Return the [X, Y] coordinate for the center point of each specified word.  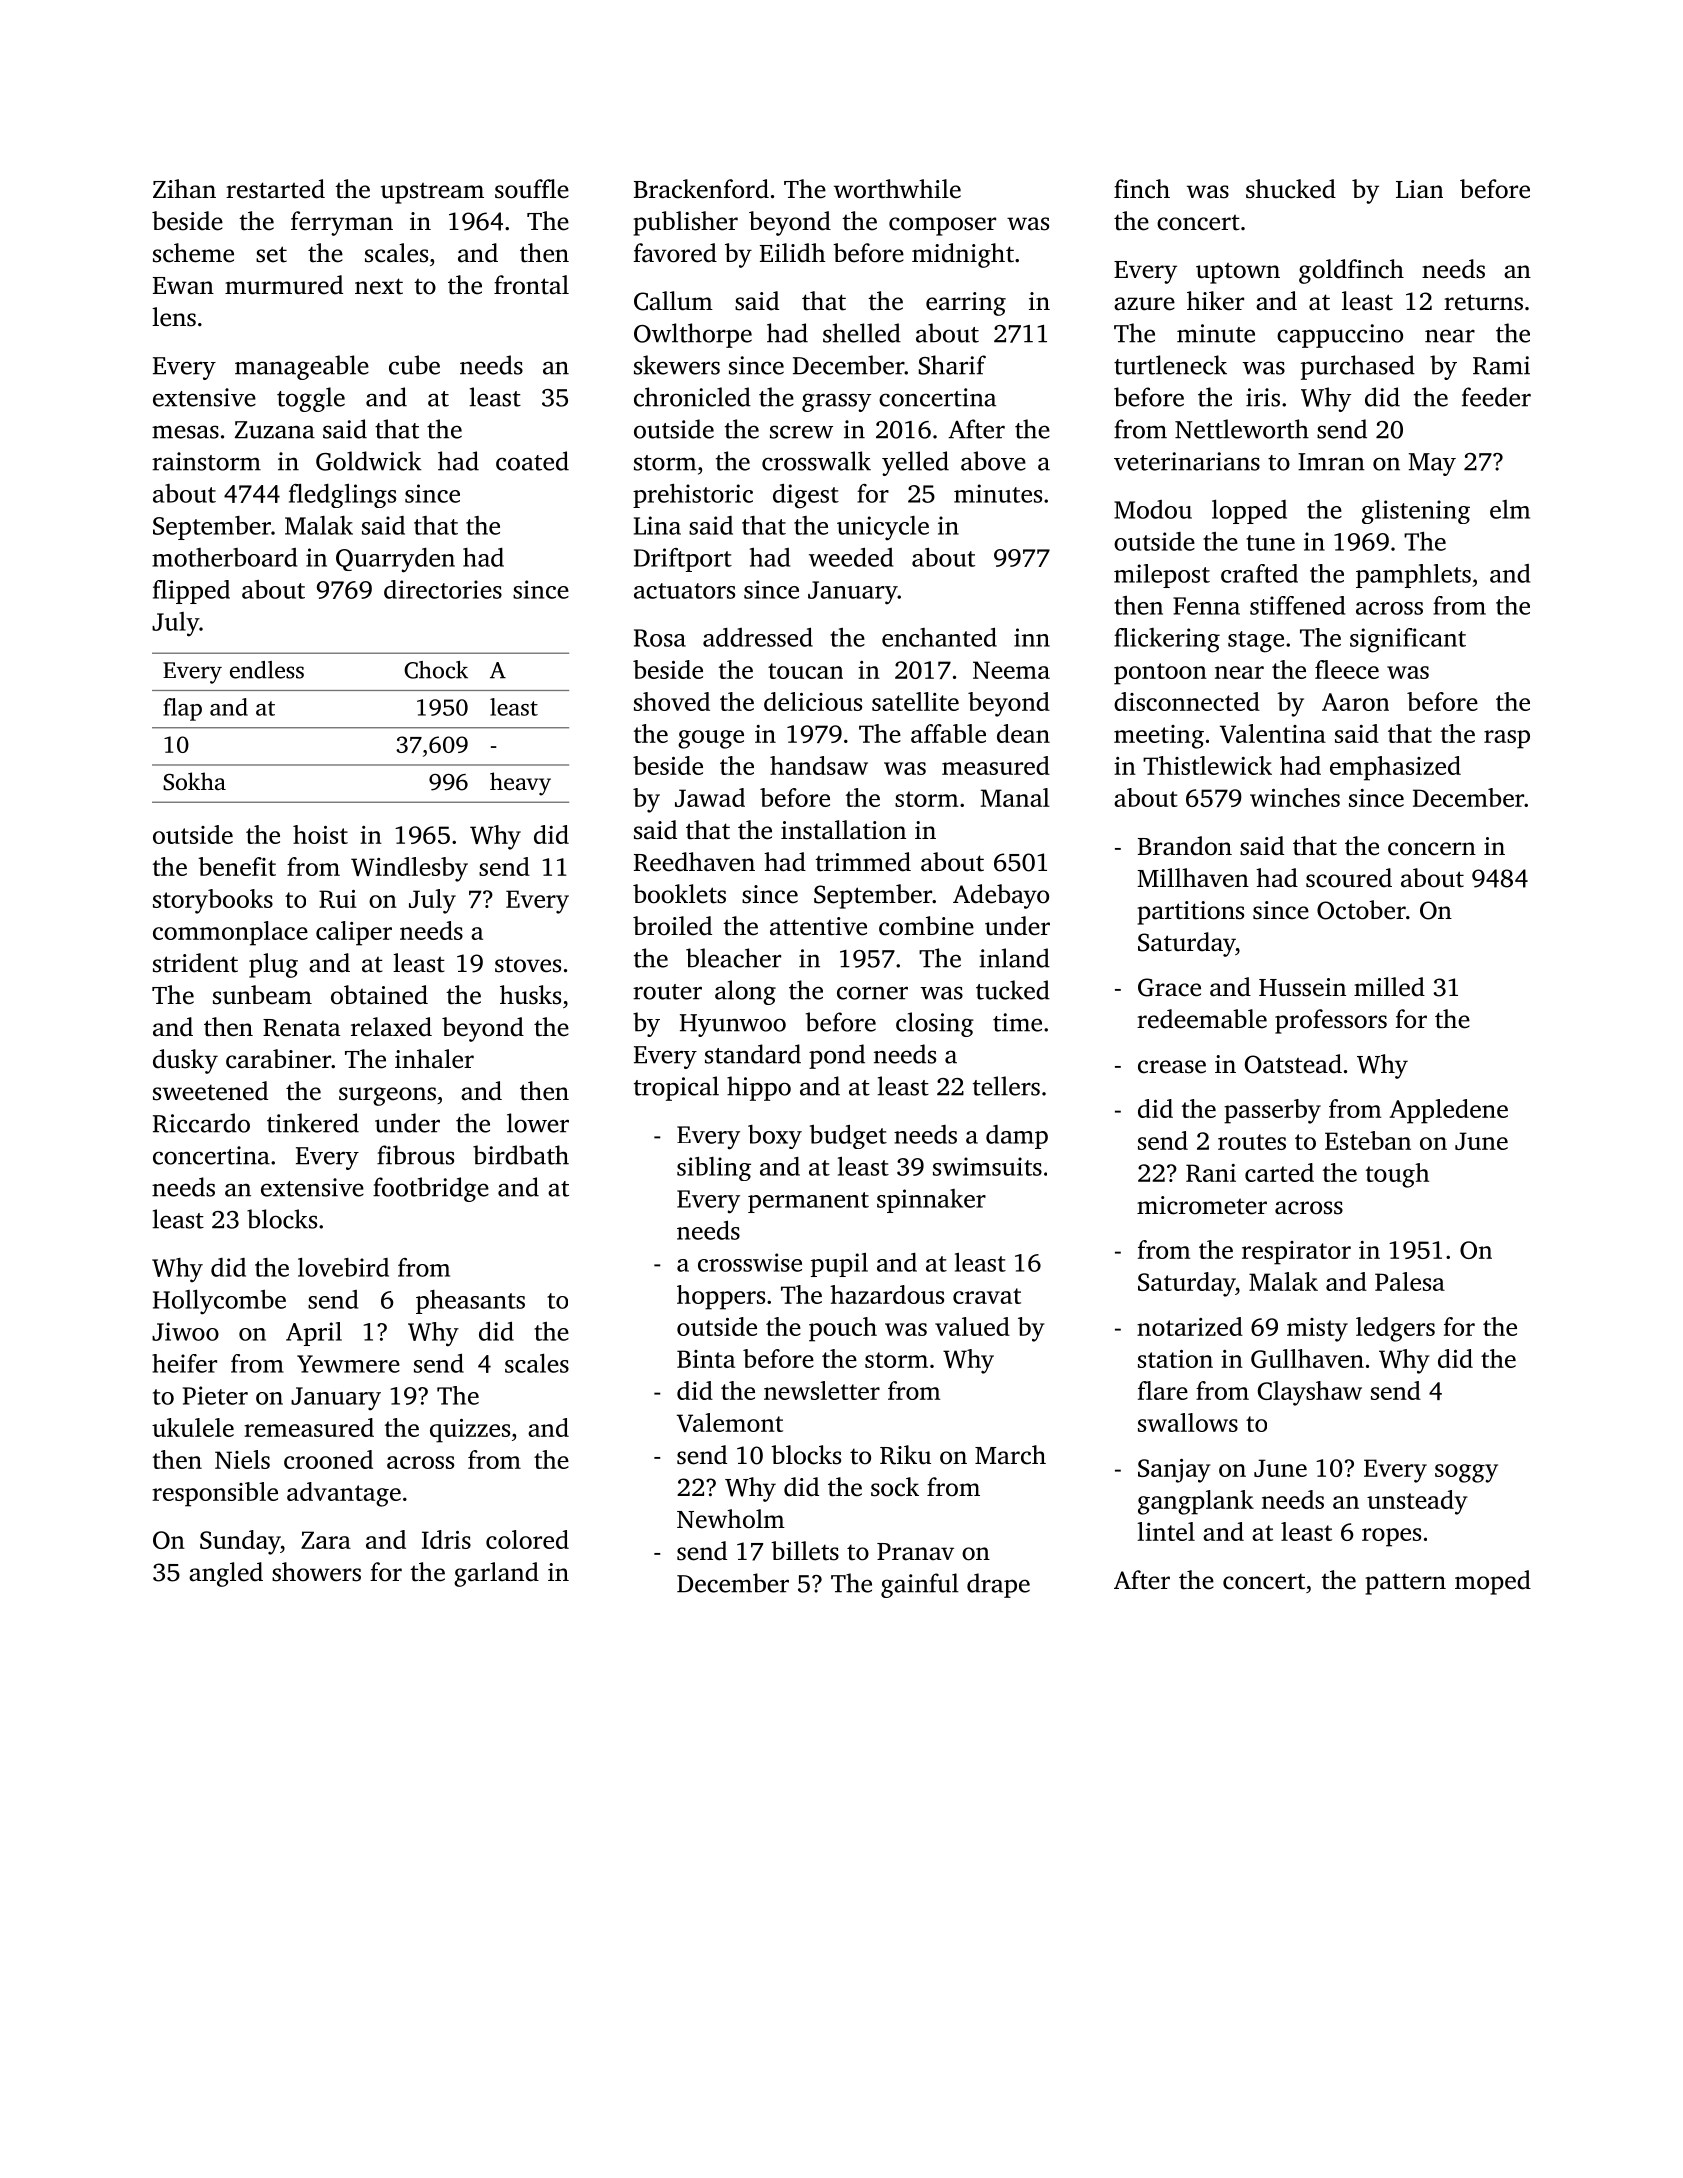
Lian [1419, 189]
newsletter [822, 1390]
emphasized [1395, 768]
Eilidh [793, 253]
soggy [1466, 1473]
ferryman [342, 223]
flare [1163, 1390]
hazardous [887, 1294]
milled [1389, 987]
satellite [915, 701]
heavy [520, 784]
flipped [191, 592]
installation [843, 830]
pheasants [470, 1302]
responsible [215, 1494]
